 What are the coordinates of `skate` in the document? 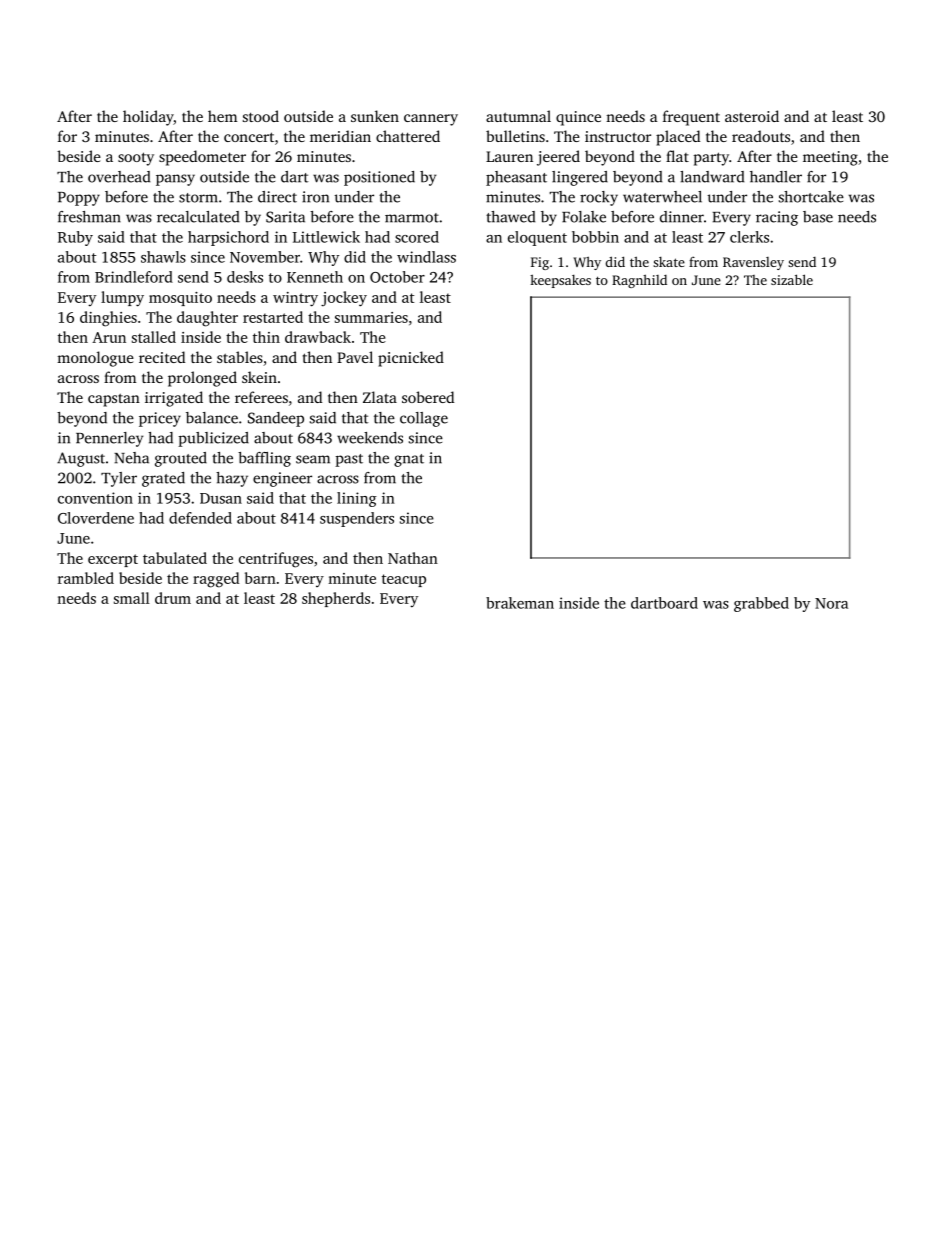 It's located at (669, 262).
